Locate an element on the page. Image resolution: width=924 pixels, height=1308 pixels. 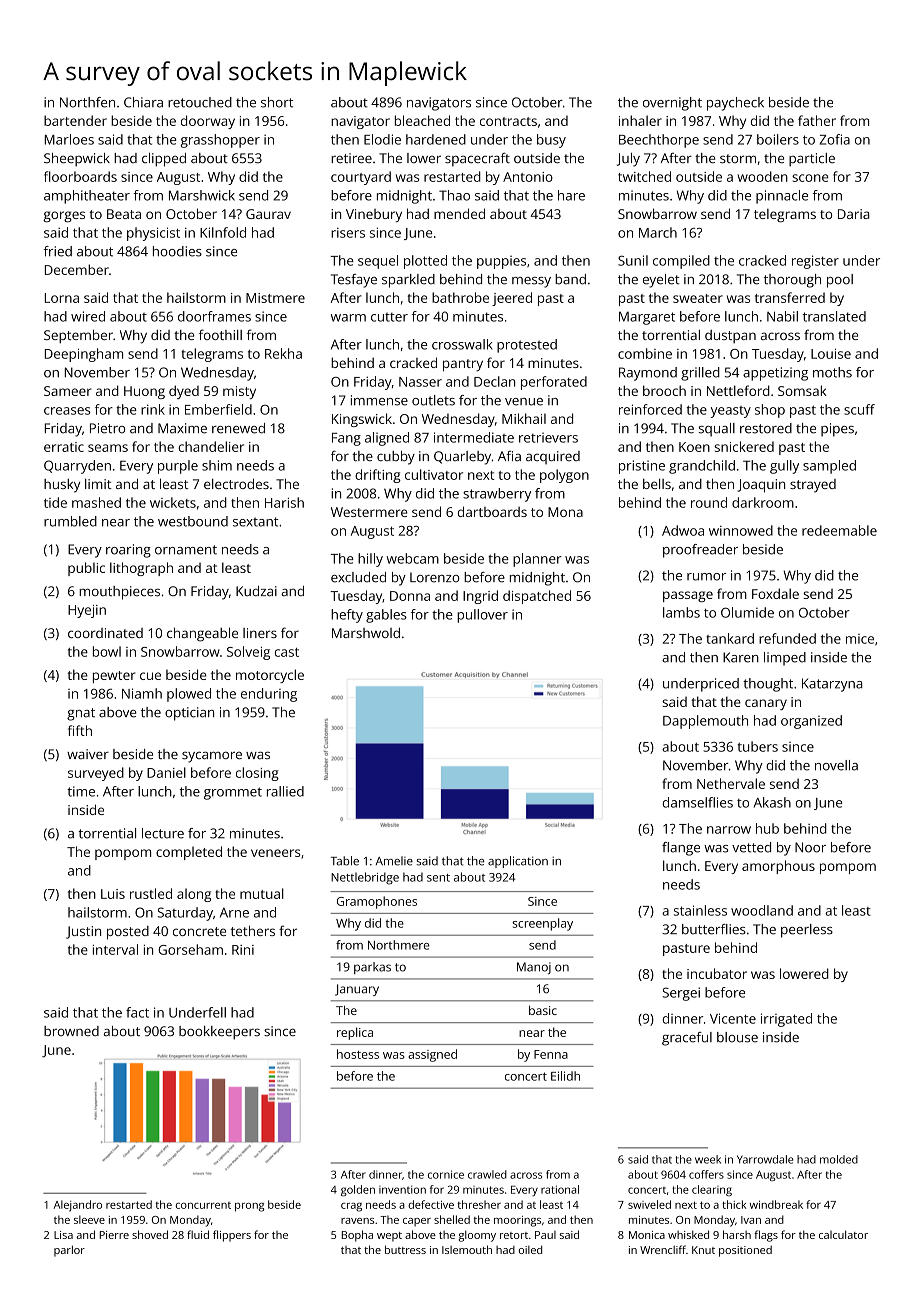
short is located at coordinates (277, 102).
